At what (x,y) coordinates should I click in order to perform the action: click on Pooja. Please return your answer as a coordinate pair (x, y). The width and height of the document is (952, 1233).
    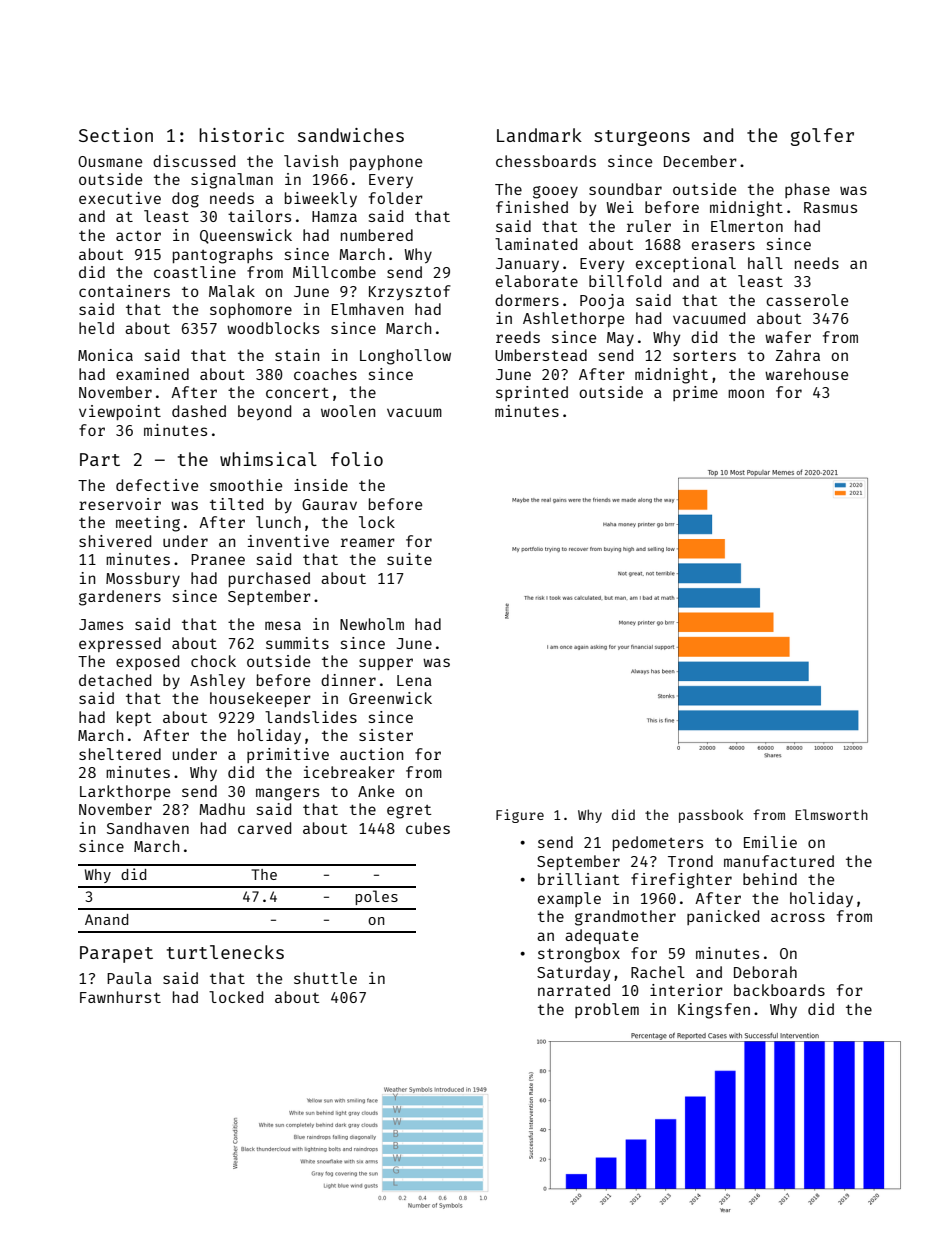
    Looking at the image, I should click on (602, 302).
